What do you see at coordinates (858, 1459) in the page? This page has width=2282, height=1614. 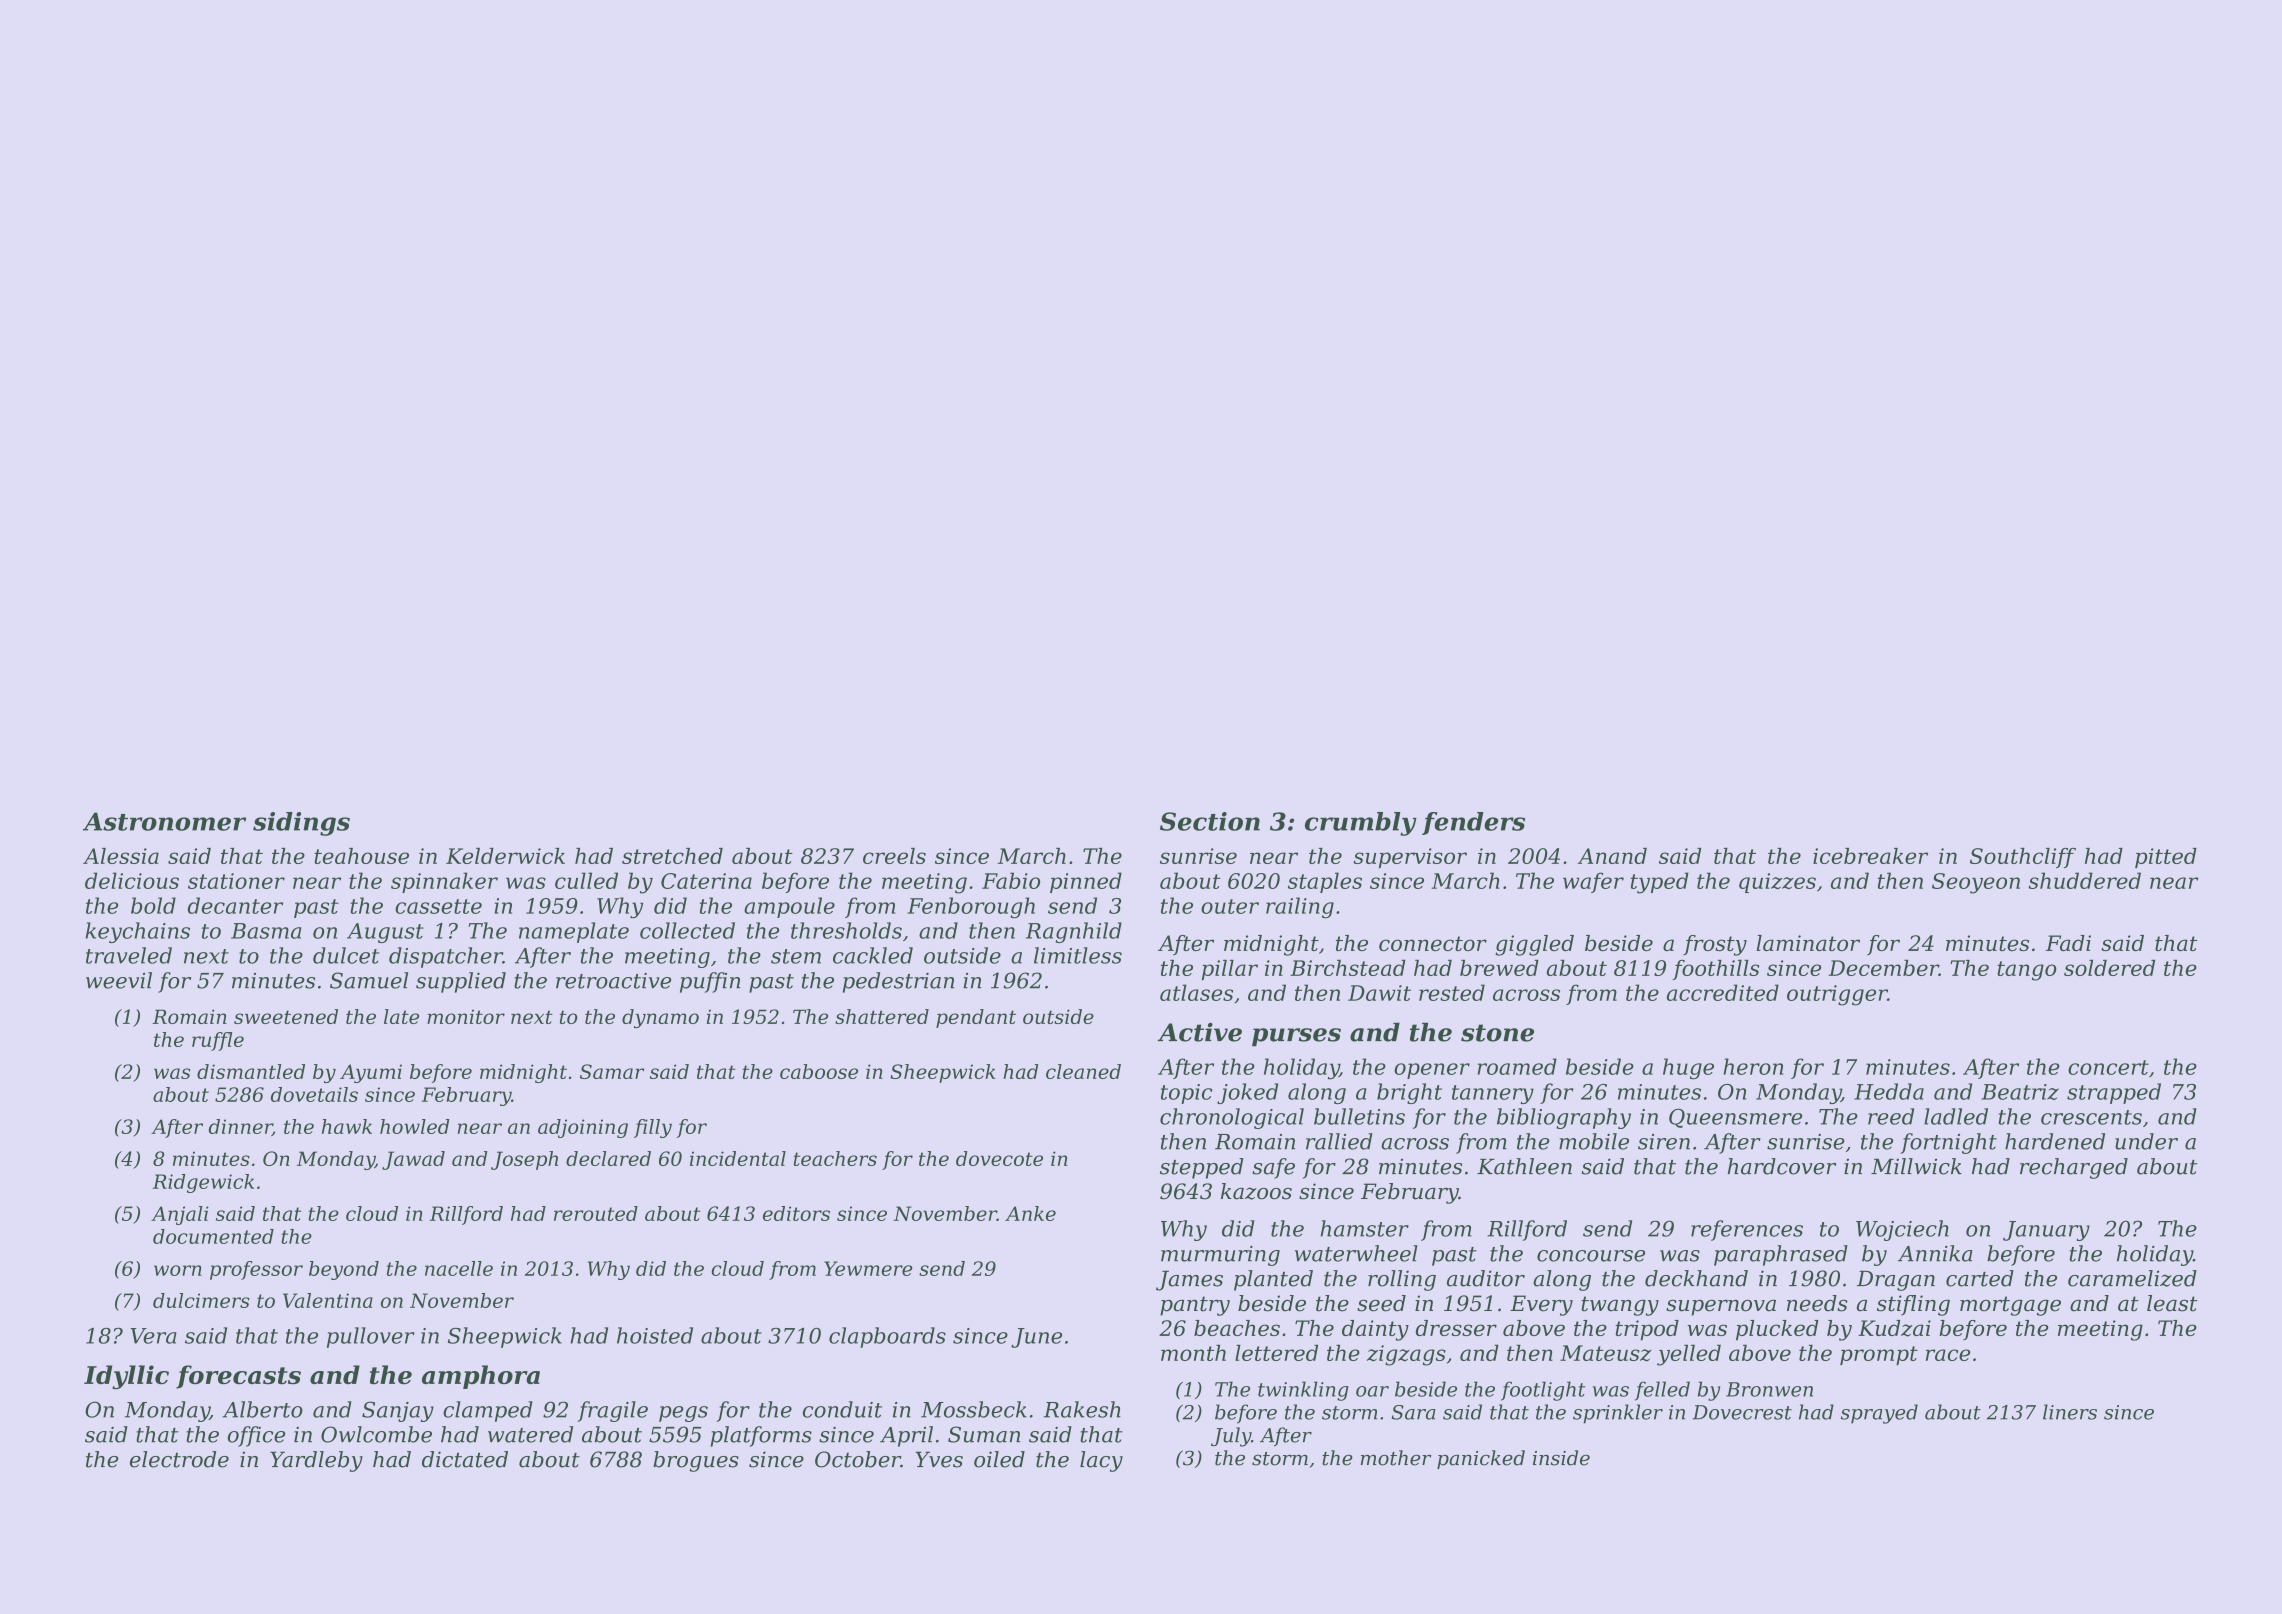 I see `October` at bounding box center [858, 1459].
